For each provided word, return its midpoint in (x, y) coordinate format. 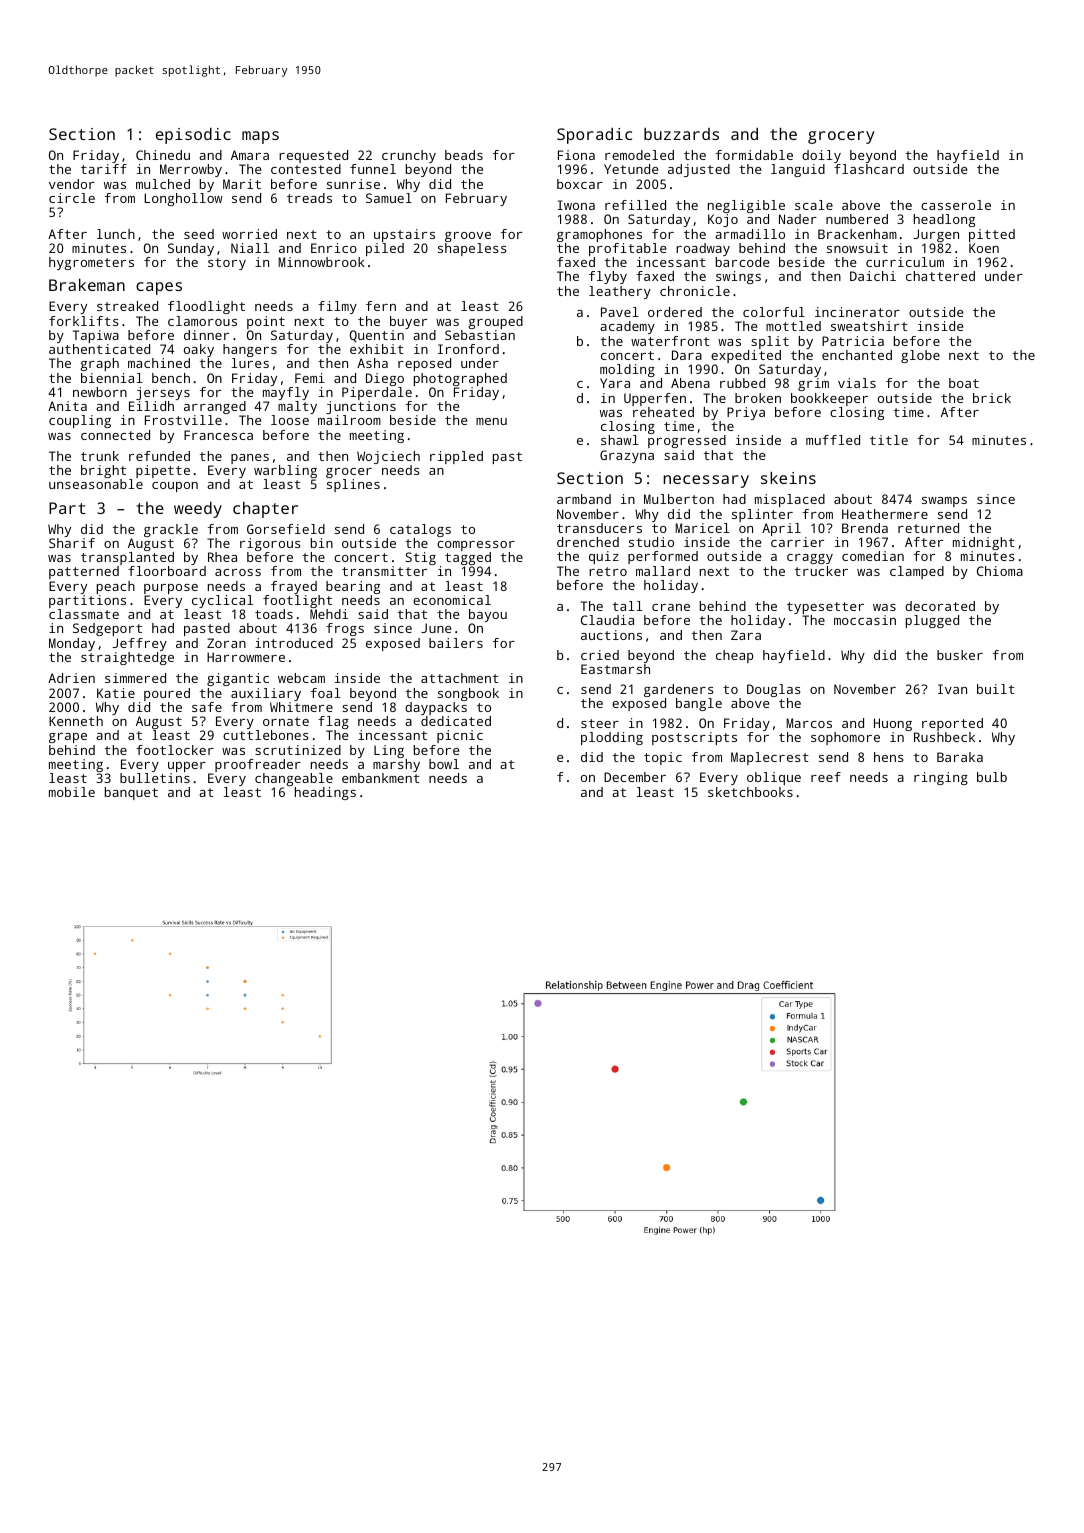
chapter (265, 510)
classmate (84, 614)
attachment (460, 678)
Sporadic (594, 136)
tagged (468, 558)
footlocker (175, 750)
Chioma (1000, 571)
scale (814, 205)
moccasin (865, 620)
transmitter (384, 571)
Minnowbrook (321, 262)
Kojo (723, 220)
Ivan (952, 689)
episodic (193, 135)
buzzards (681, 134)
